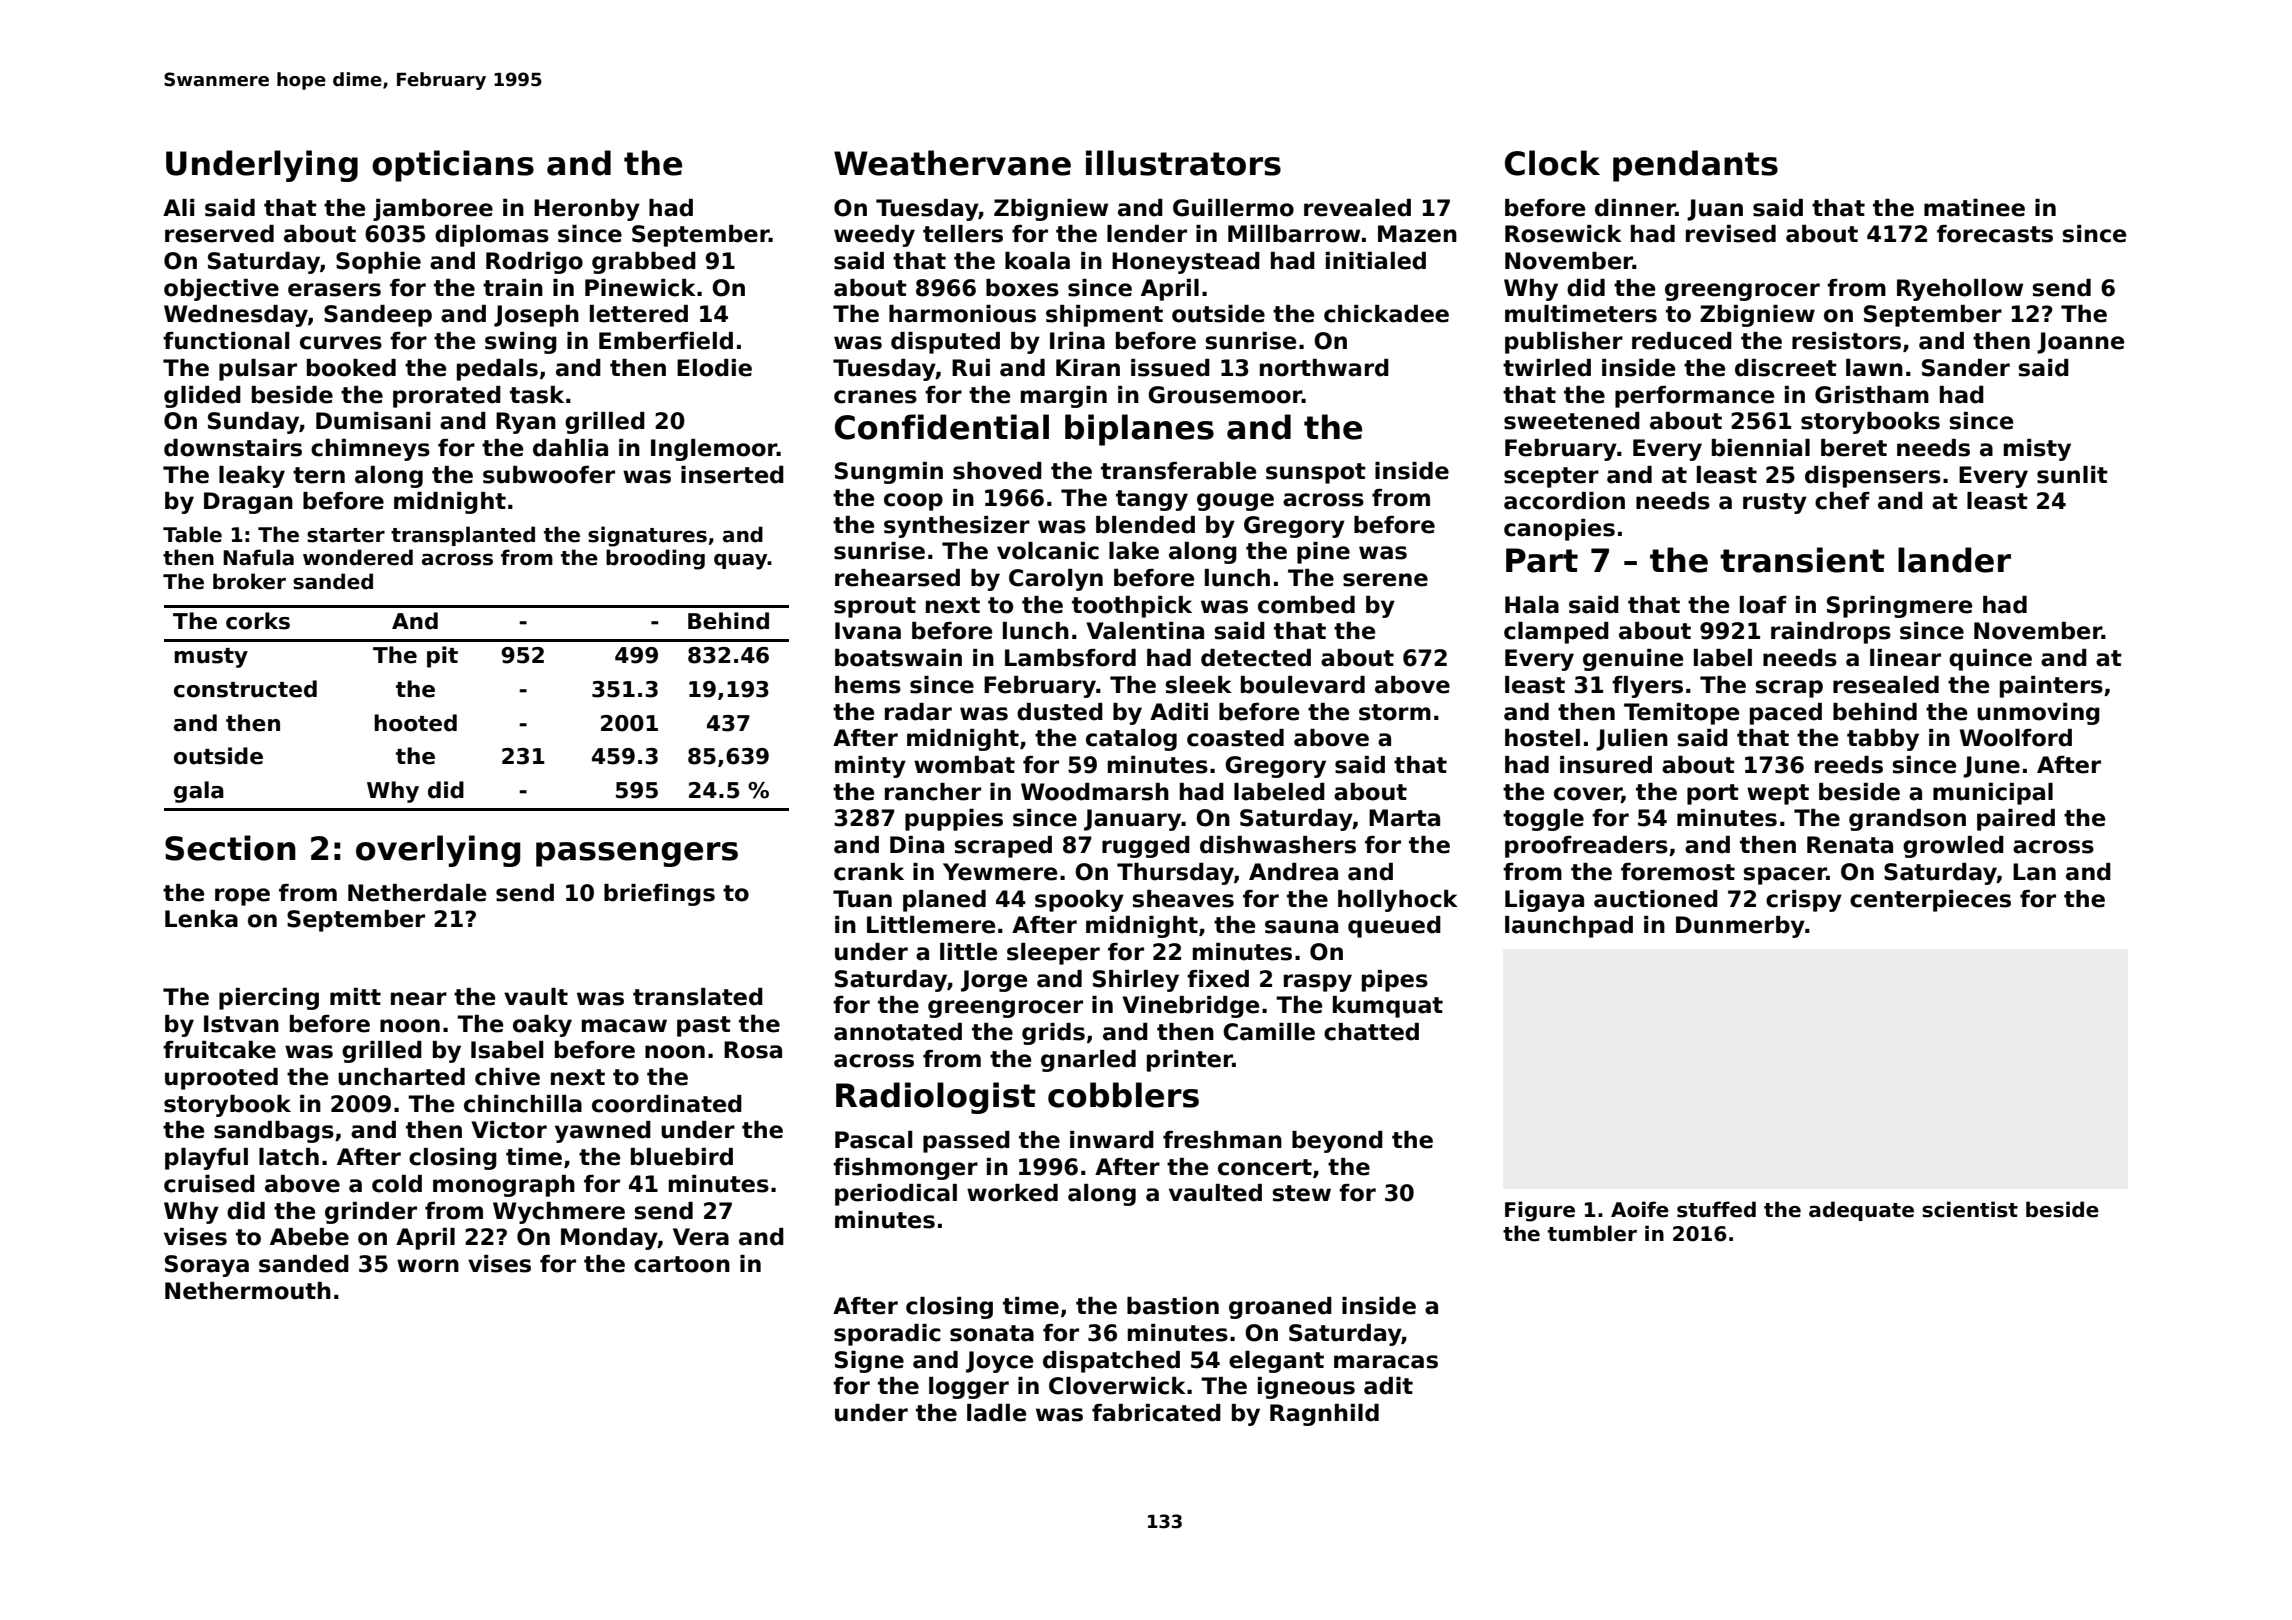 This image has height=1620, width=2292. Describe the element at coordinates (868, 685) in the image. I see `hems` at that location.
